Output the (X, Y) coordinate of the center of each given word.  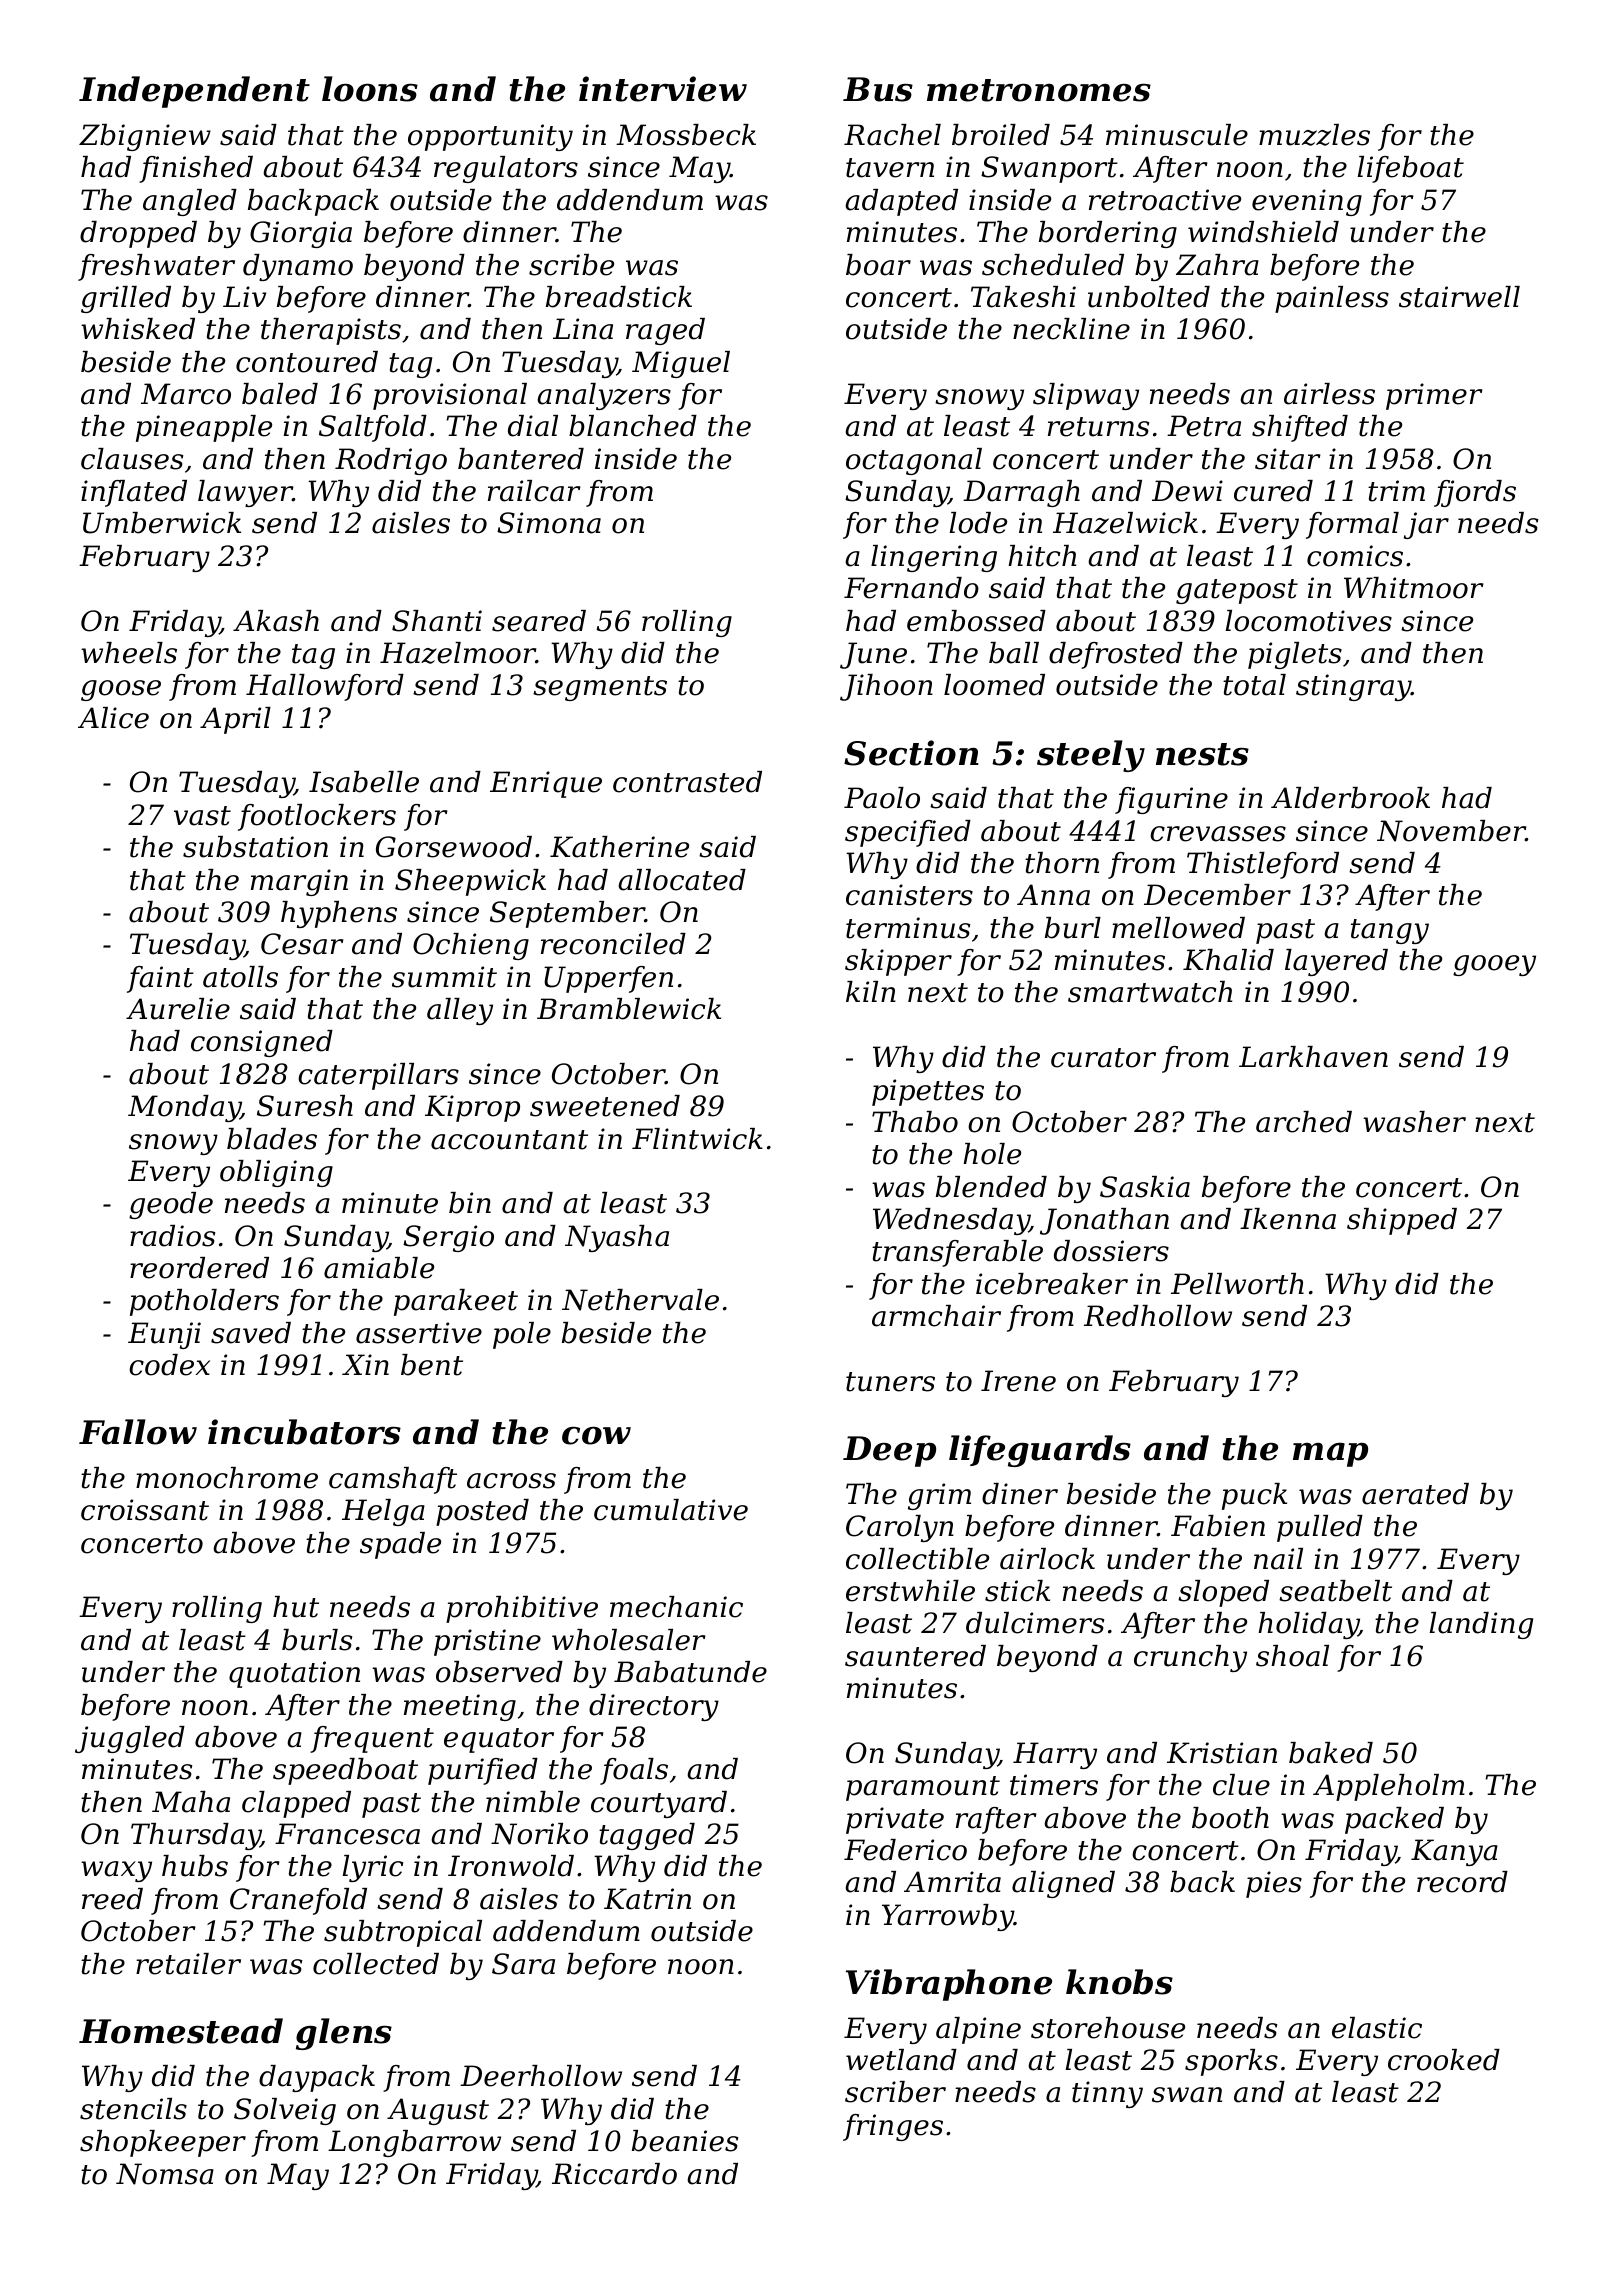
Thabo (915, 1122)
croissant (145, 1510)
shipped (1402, 1221)
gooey (1494, 965)
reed (112, 1899)
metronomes (1039, 90)
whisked (138, 329)
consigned (262, 1043)
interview (663, 89)
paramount (923, 1788)
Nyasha (617, 1238)
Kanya (1454, 1852)
